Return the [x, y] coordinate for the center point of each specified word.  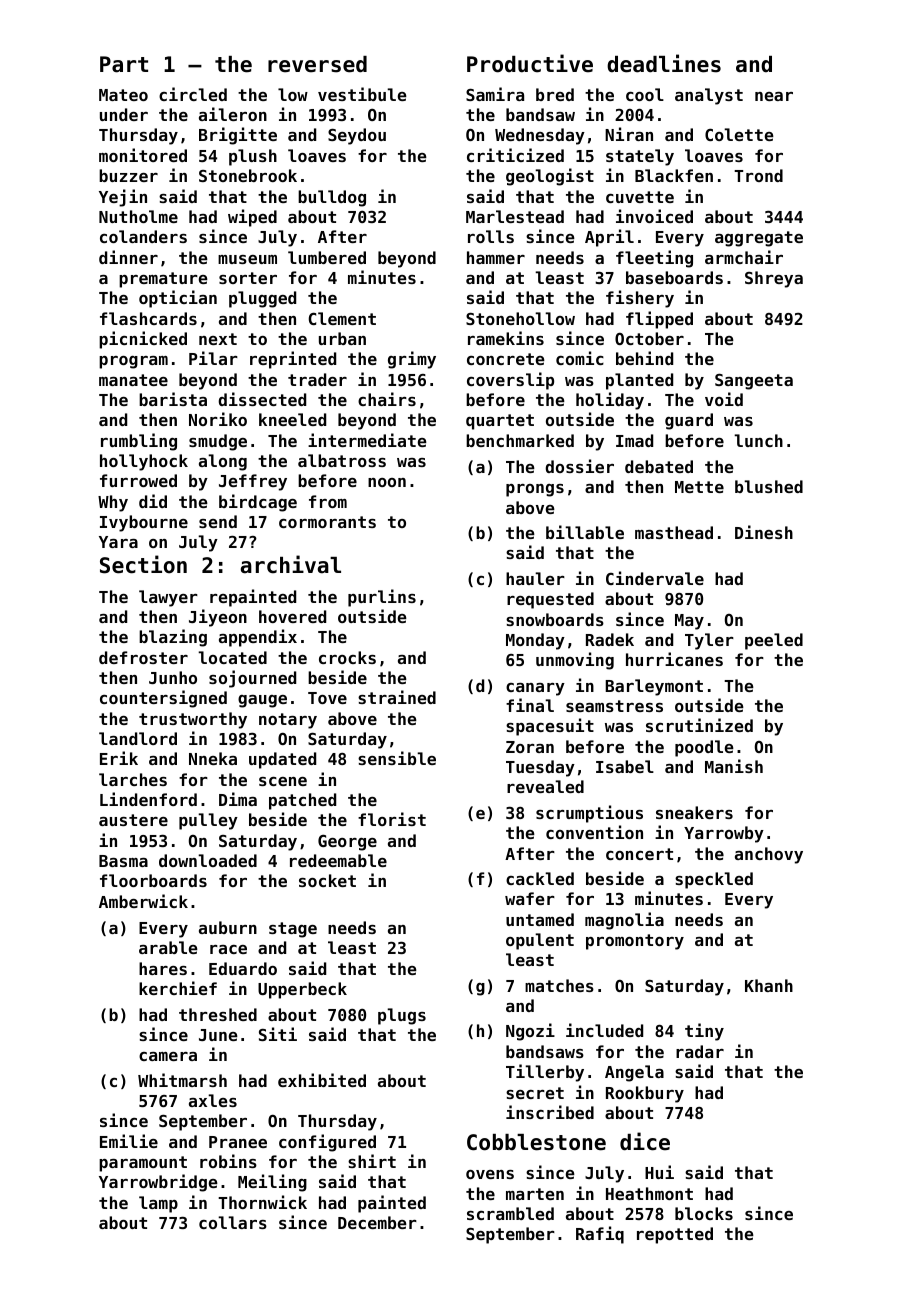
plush [253, 157]
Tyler [709, 641]
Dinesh [764, 532]
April [609, 238]
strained [397, 697]
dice [645, 1141]
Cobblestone [536, 1142]
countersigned [163, 699]
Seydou [357, 136]
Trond [758, 175]
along [223, 462]
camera [168, 1056]
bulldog [332, 198]
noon [387, 482]
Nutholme [138, 216]
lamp [158, 1204]
